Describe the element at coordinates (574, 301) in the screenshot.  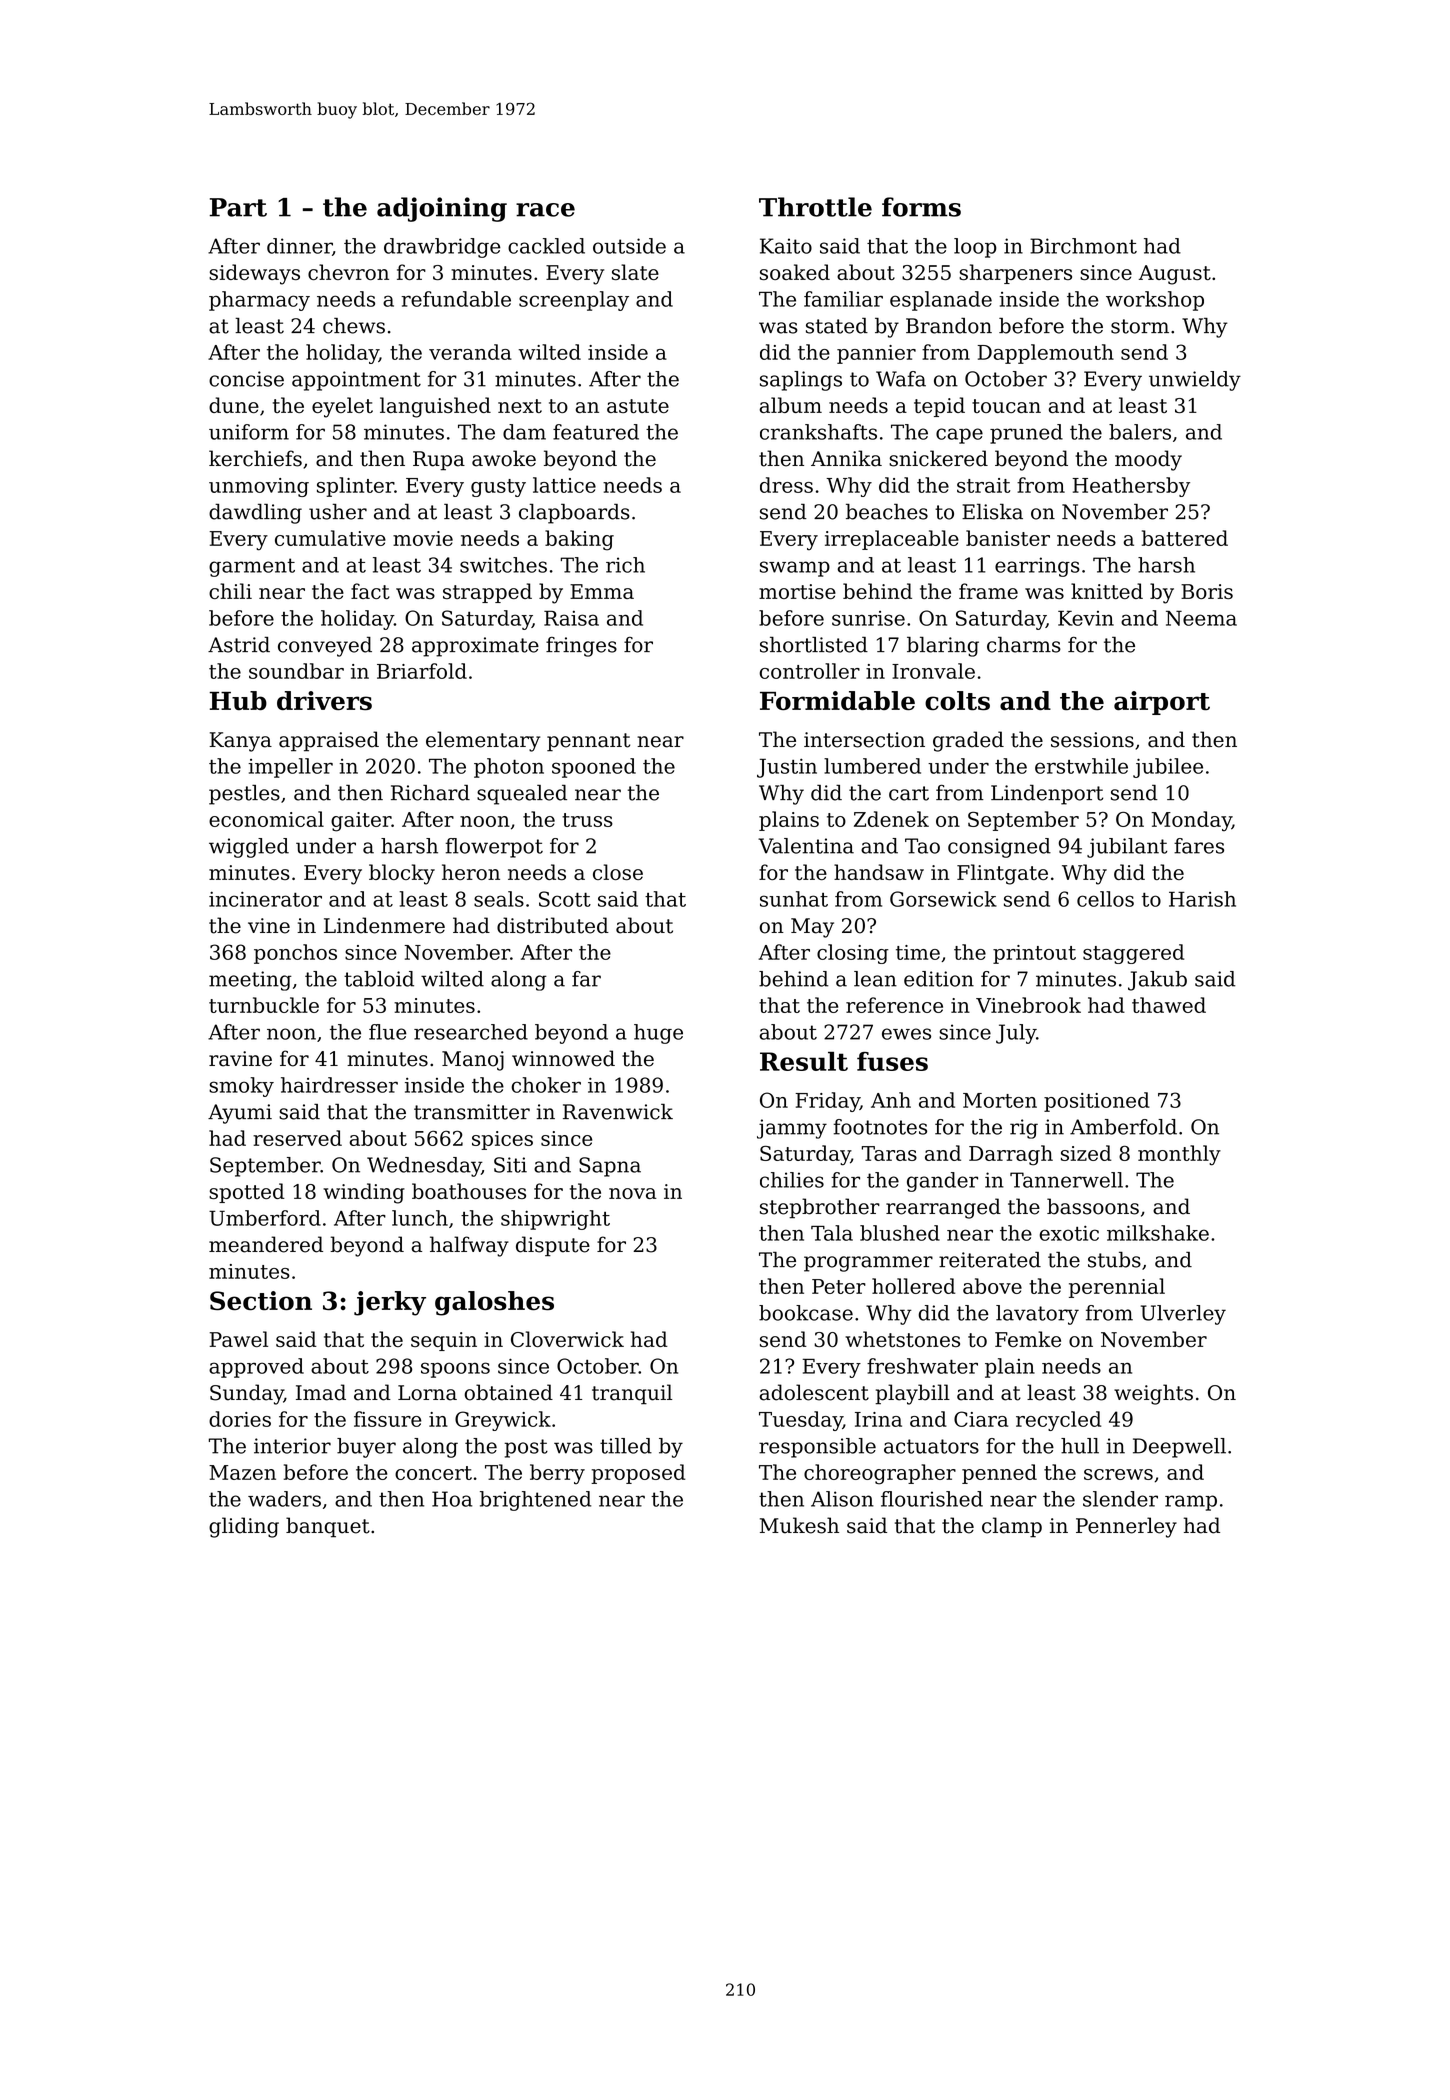
I see `screenplay` at that location.
